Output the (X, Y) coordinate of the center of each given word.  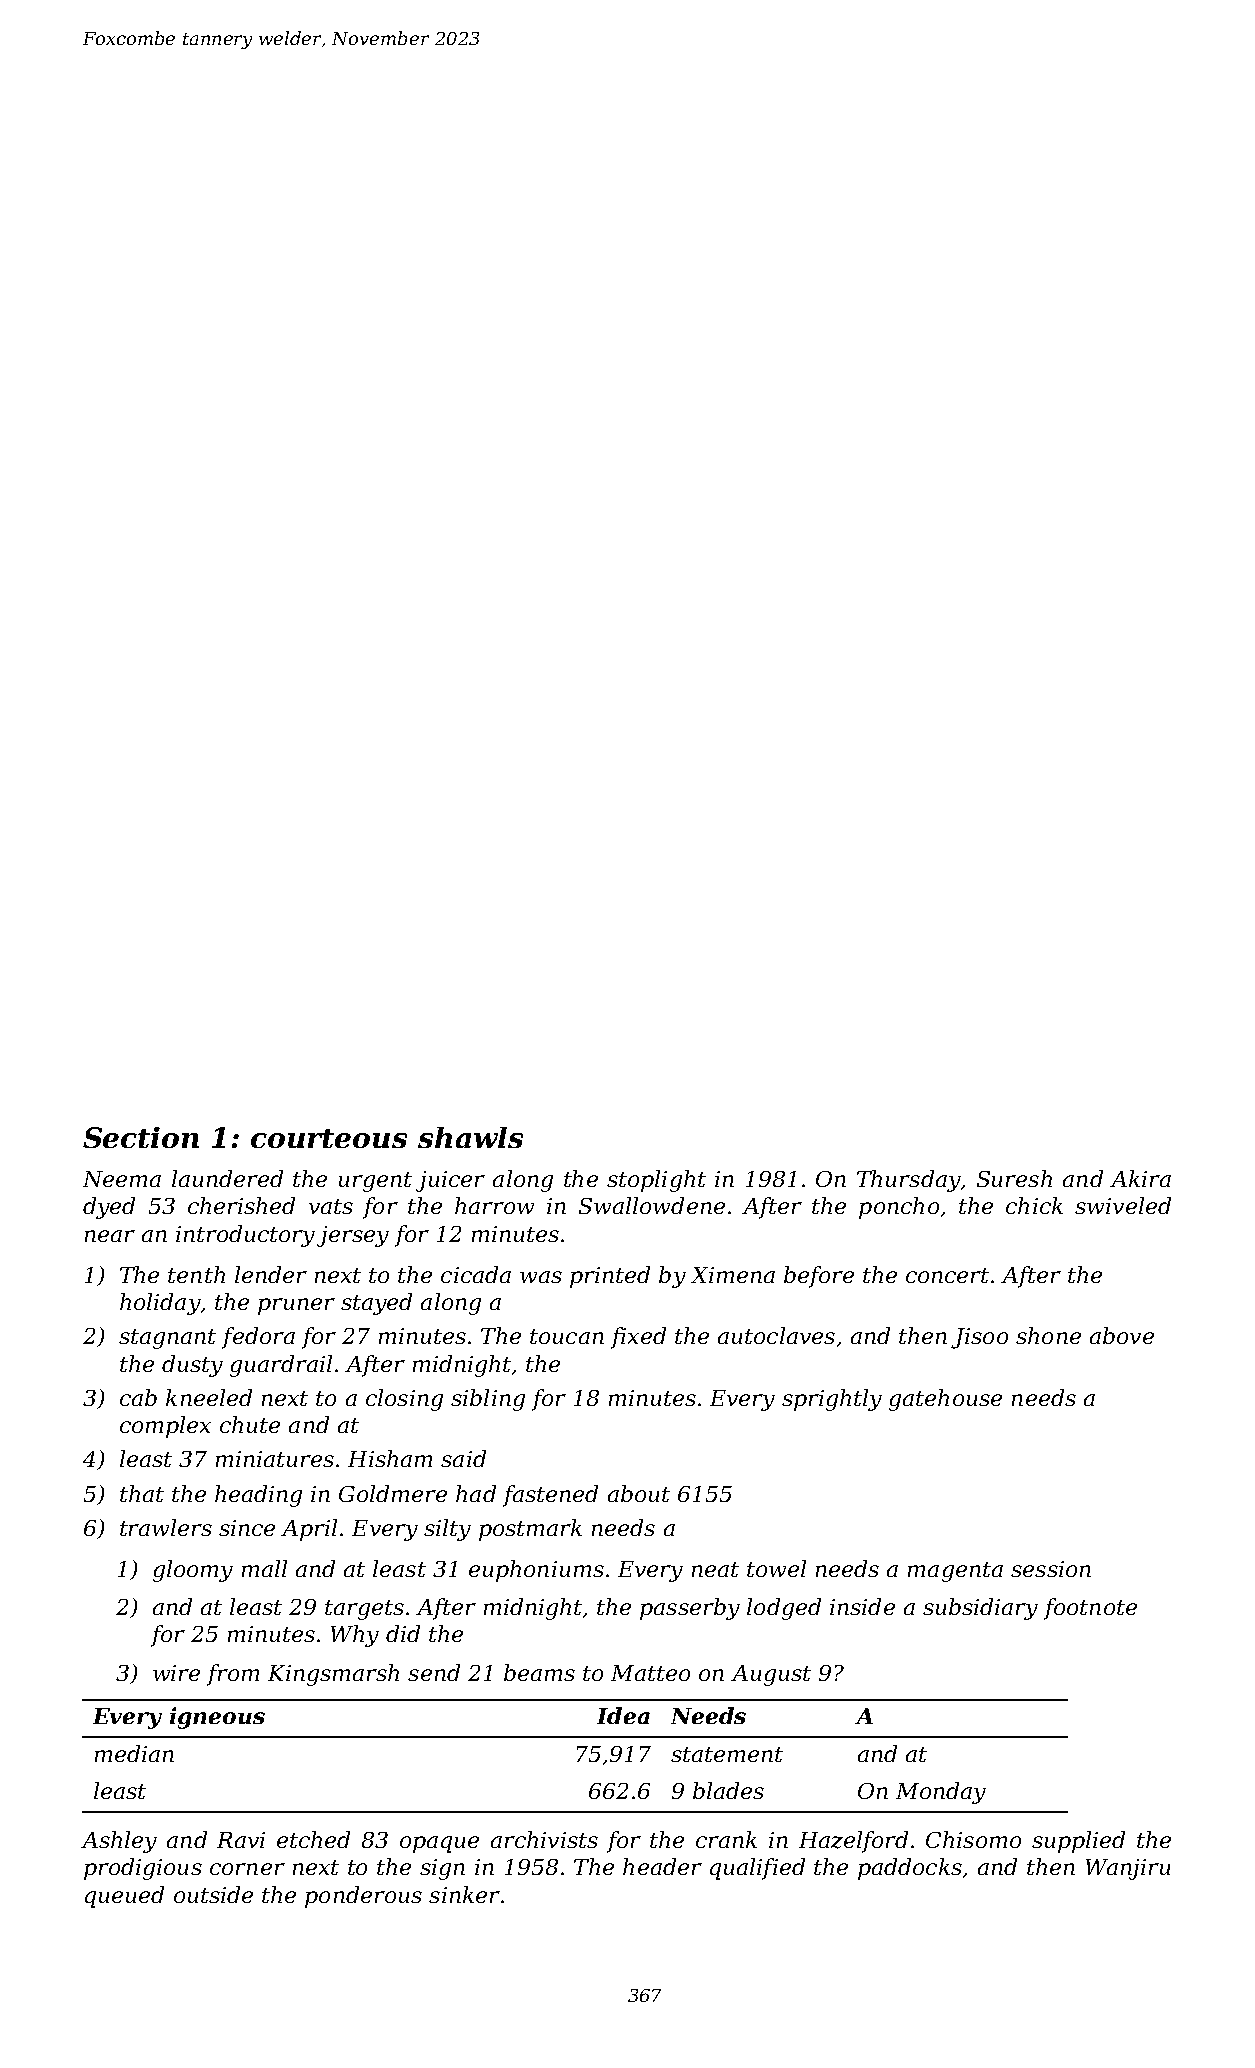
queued (124, 1897)
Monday (941, 1793)
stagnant (167, 1339)
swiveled (1123, 1205)
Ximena (733, 1275)
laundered (227, 1178)
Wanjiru (1128, 1869)
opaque (439, 1844)
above (1122, 1335)
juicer (450, 1181)
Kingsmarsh (333, 1675)
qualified (757, 1869)
